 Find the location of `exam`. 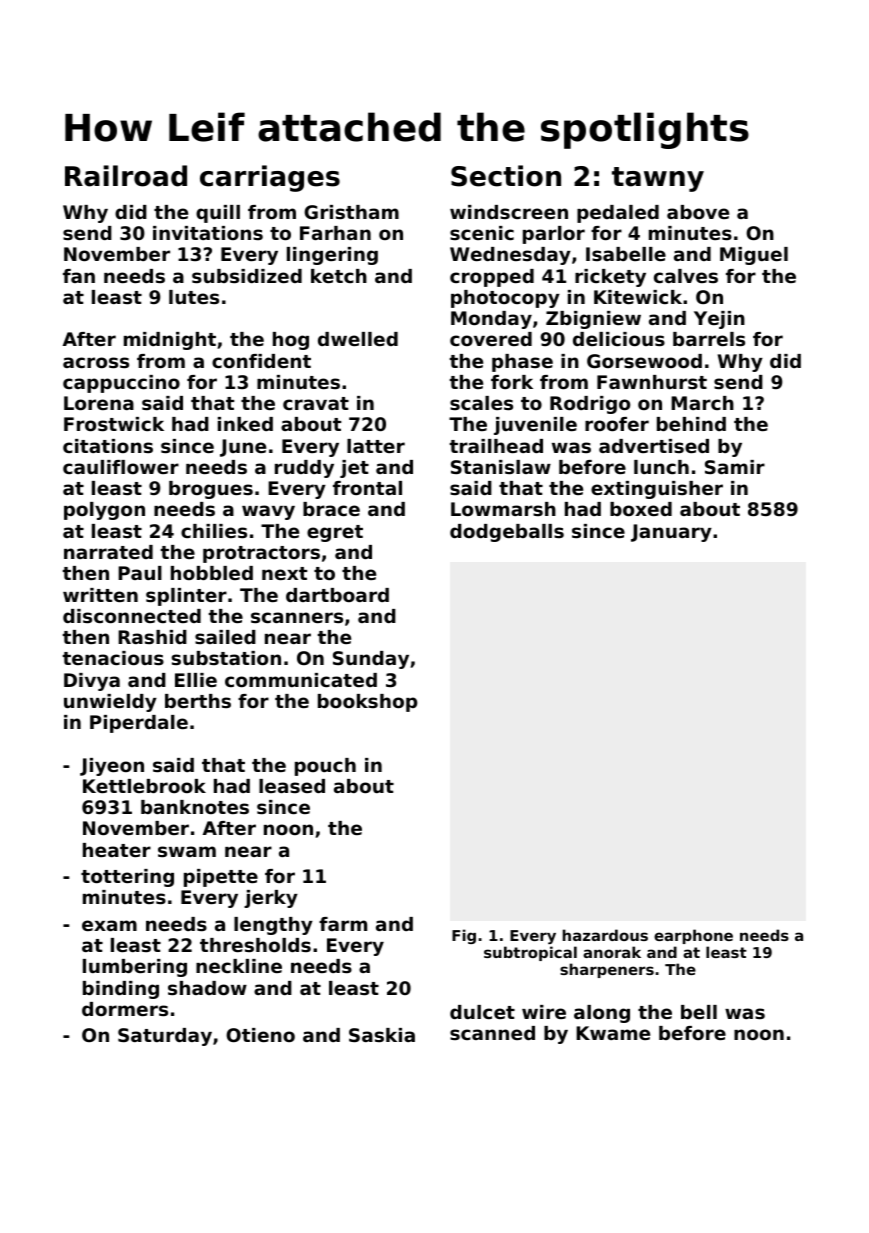

exam is located at coordinates (109, 925).
